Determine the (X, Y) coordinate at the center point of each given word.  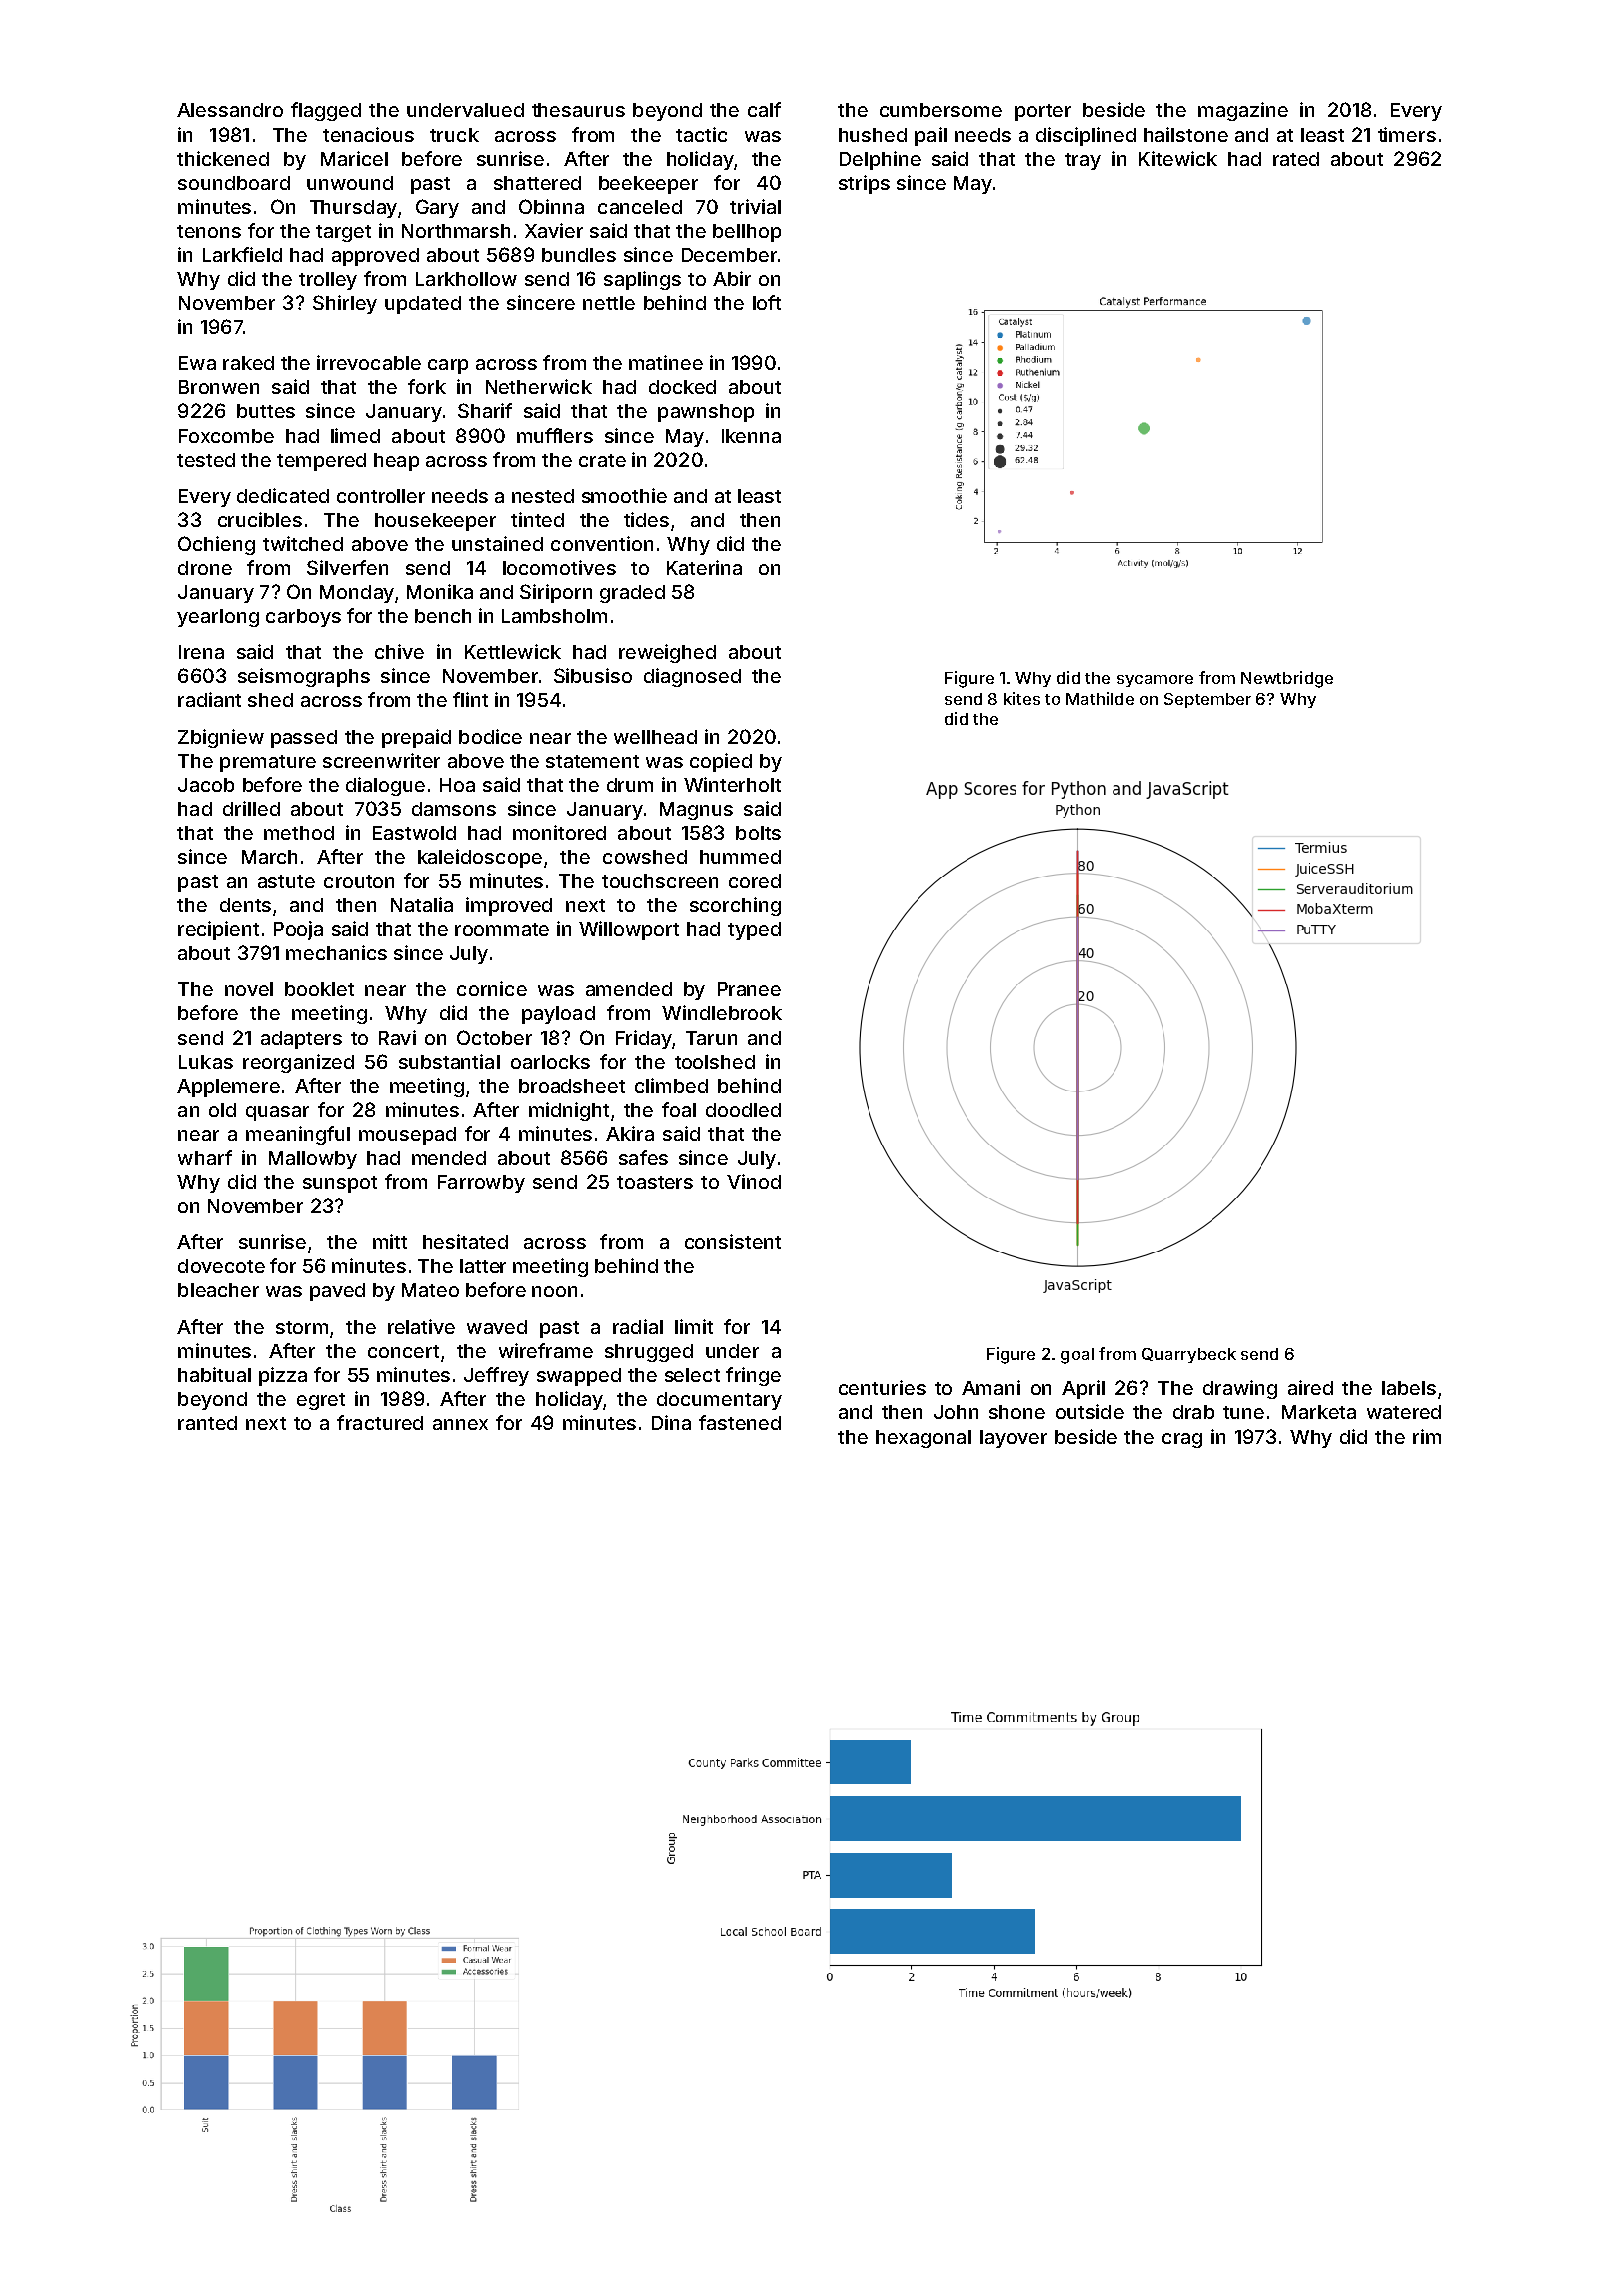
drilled (251, 808)
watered (1404, 1412)
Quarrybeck (1189, 1355)
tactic (701, 134)
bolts (758, 833)
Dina (671, 1422)
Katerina (704, 567)
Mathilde (1100, 698)
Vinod (754, 1181)
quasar (277, 1113)
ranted (207, 1423)
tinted (537, 519)
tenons (209, 231)
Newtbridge (1287, 679)
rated (1296, 159)
